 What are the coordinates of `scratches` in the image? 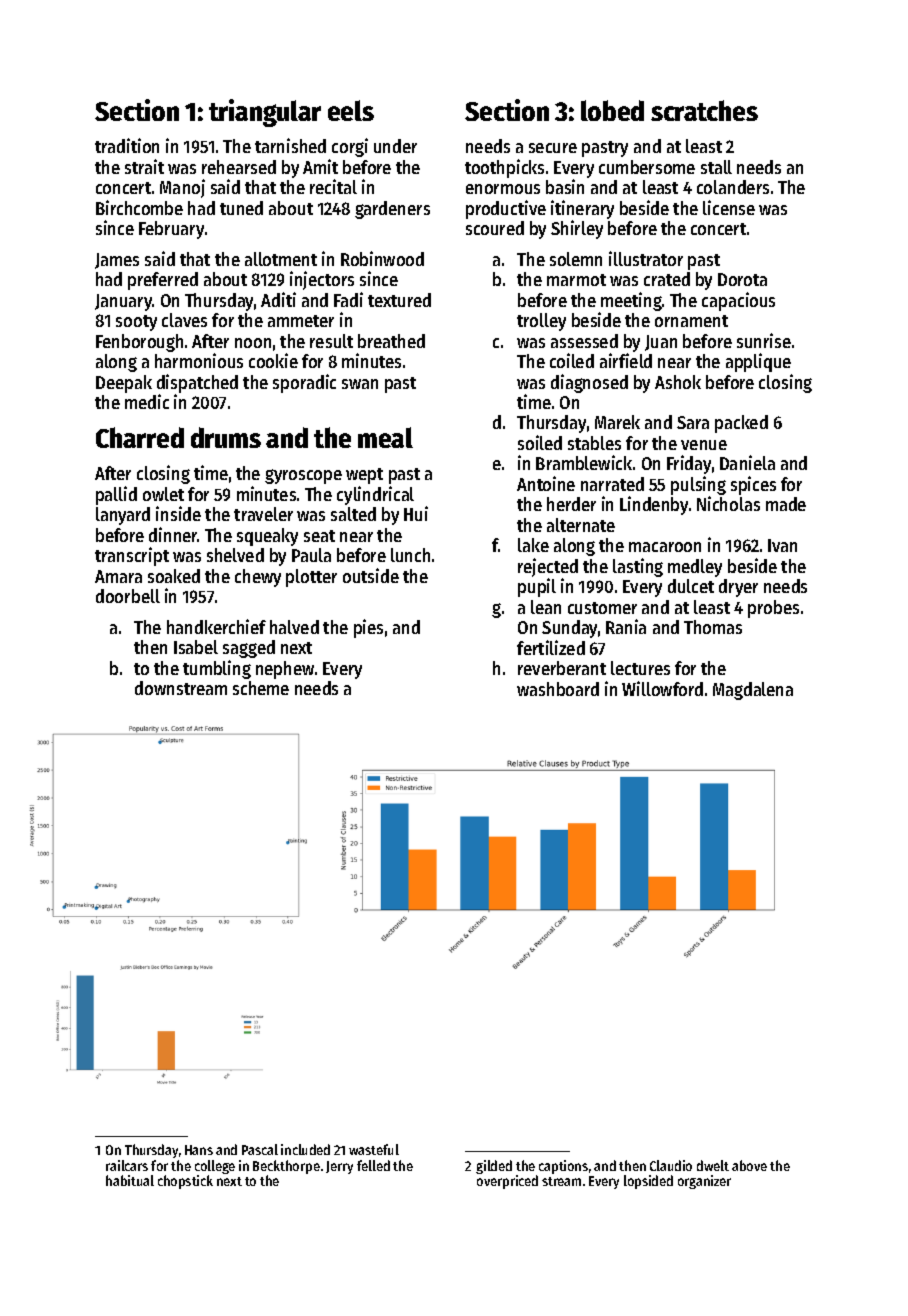 It's located at (704, 110).
